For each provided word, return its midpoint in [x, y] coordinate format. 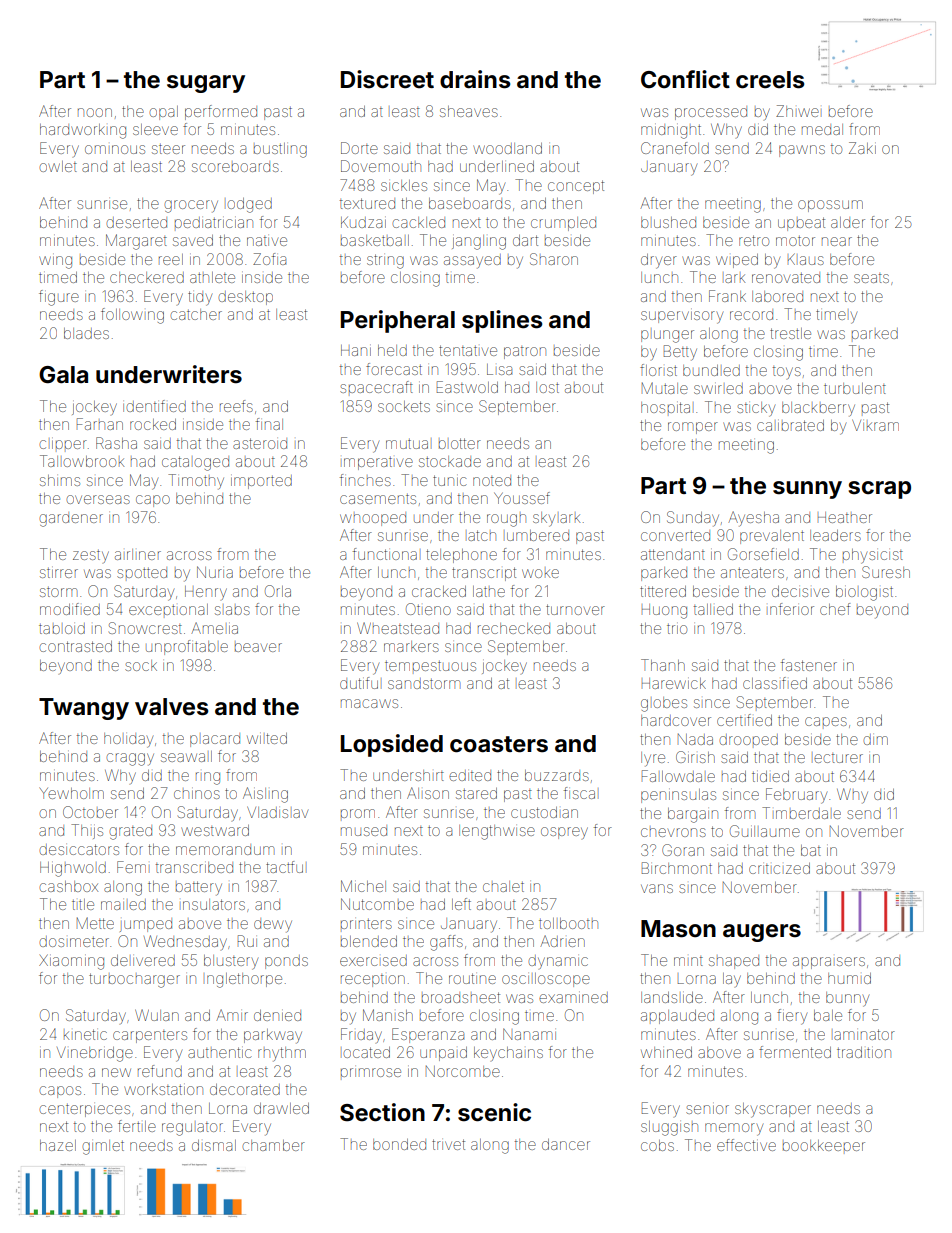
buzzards [557, 775]
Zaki [862, 148]
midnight [671, 131]
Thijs [87, 831]
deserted [137, 222]
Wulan [157, 1015]
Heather [845, 517]
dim [876, 739]
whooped [373, 519]
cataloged [195, 463]
